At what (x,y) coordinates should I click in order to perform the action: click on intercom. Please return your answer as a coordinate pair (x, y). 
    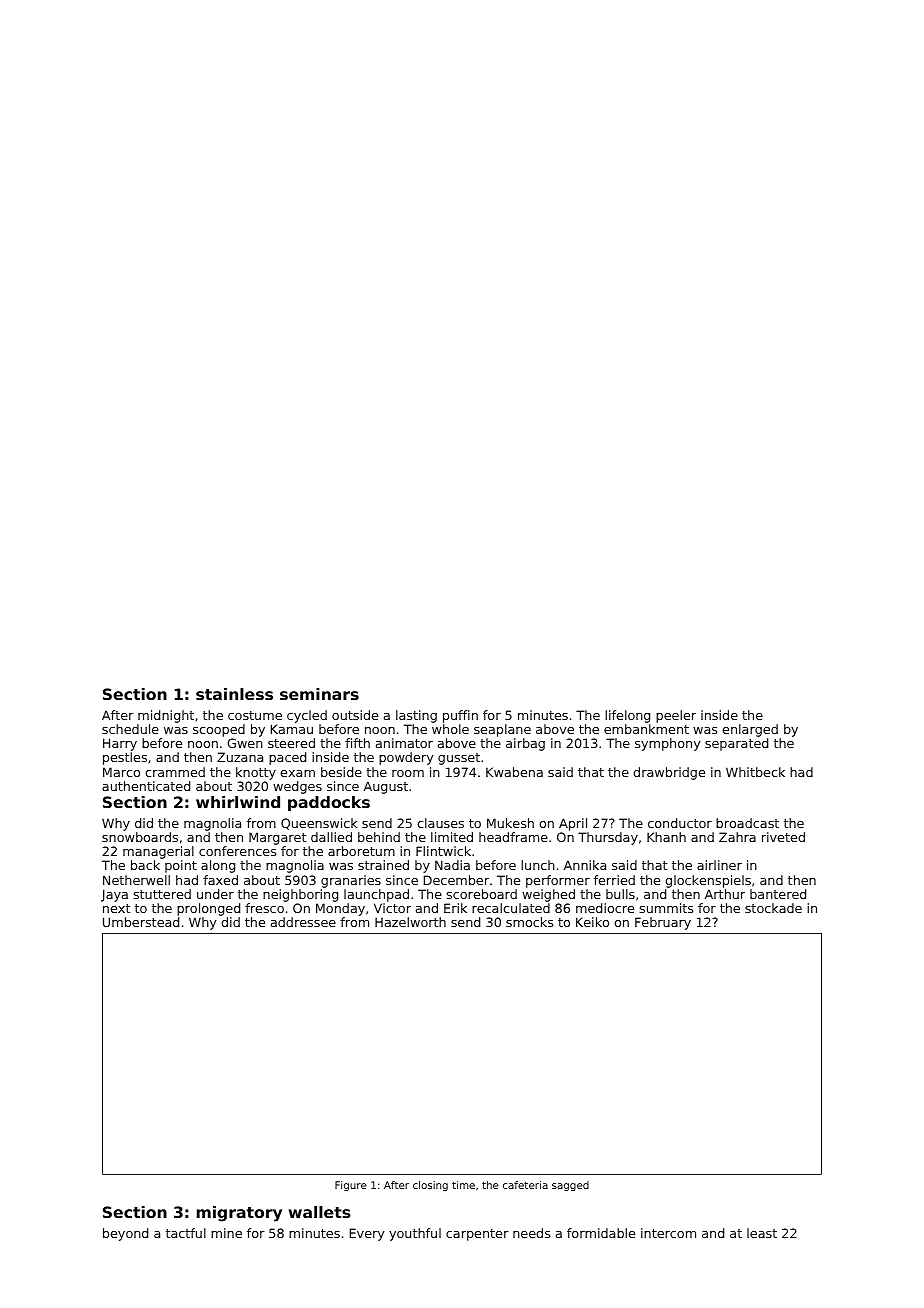
    Looking at the image, I should click on (668, 1233).
